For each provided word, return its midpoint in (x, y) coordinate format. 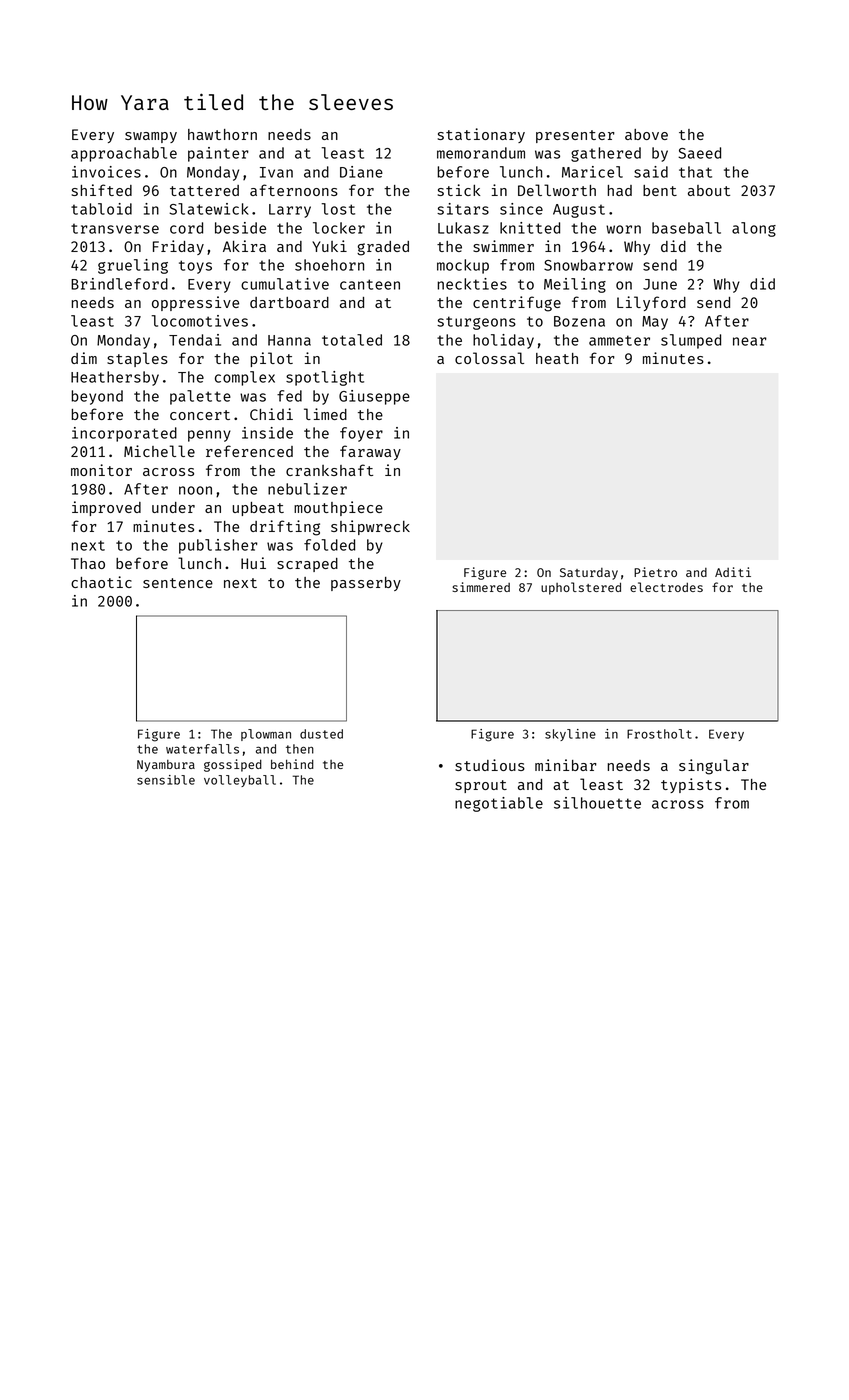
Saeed (699, 153)
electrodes (666, 587)
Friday (178, 247)
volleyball (240, 781)
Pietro (655, 572)
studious (490, 765)
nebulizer (307, 489)
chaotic (101, 582)
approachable (124, 154)
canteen (370, 284)
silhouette (597, 803)
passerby (366, 584)
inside (267, 433)
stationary (481, 135)
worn (623, 229)
